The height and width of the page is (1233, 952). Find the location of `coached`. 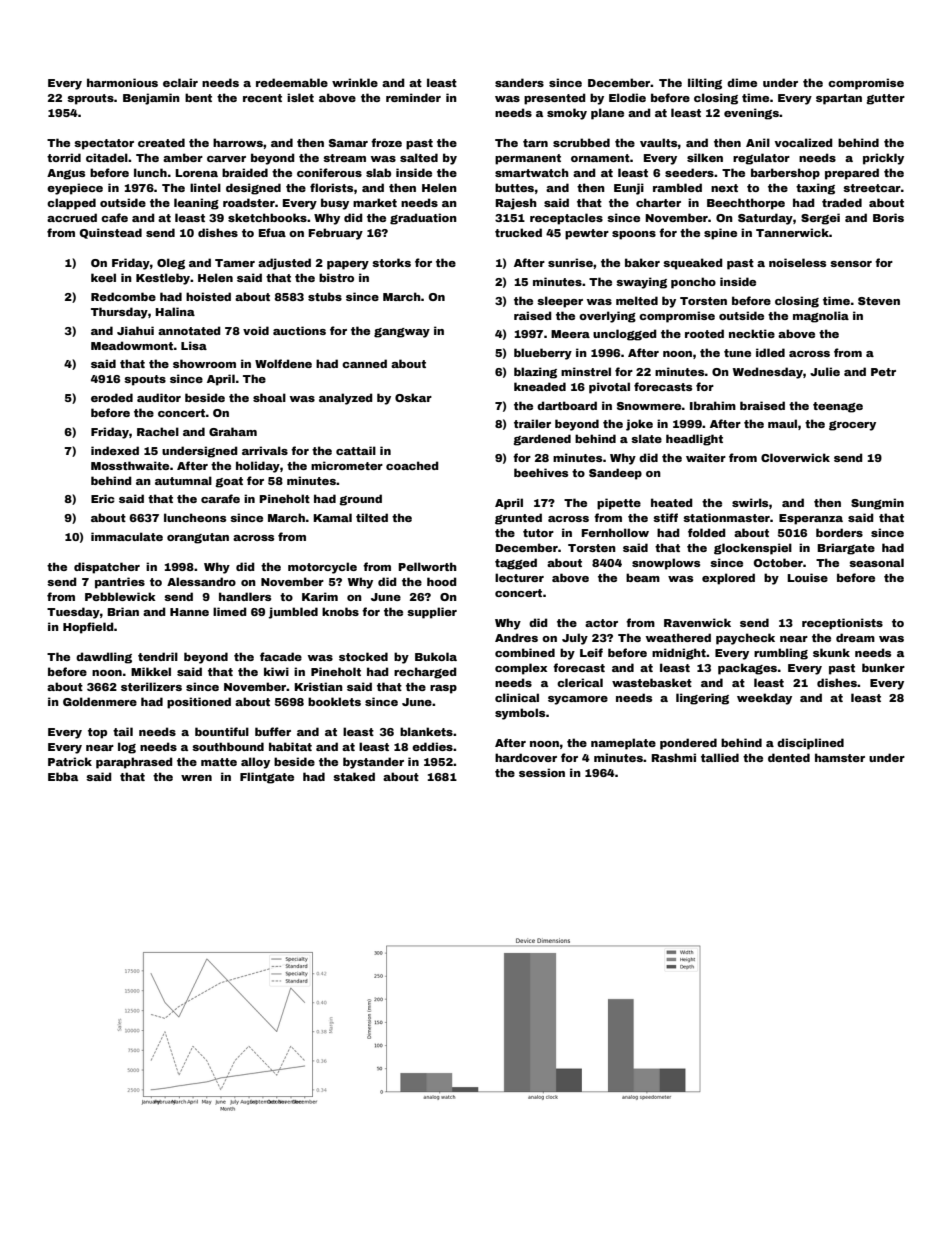

coached is located at coordinates (412, 465).
